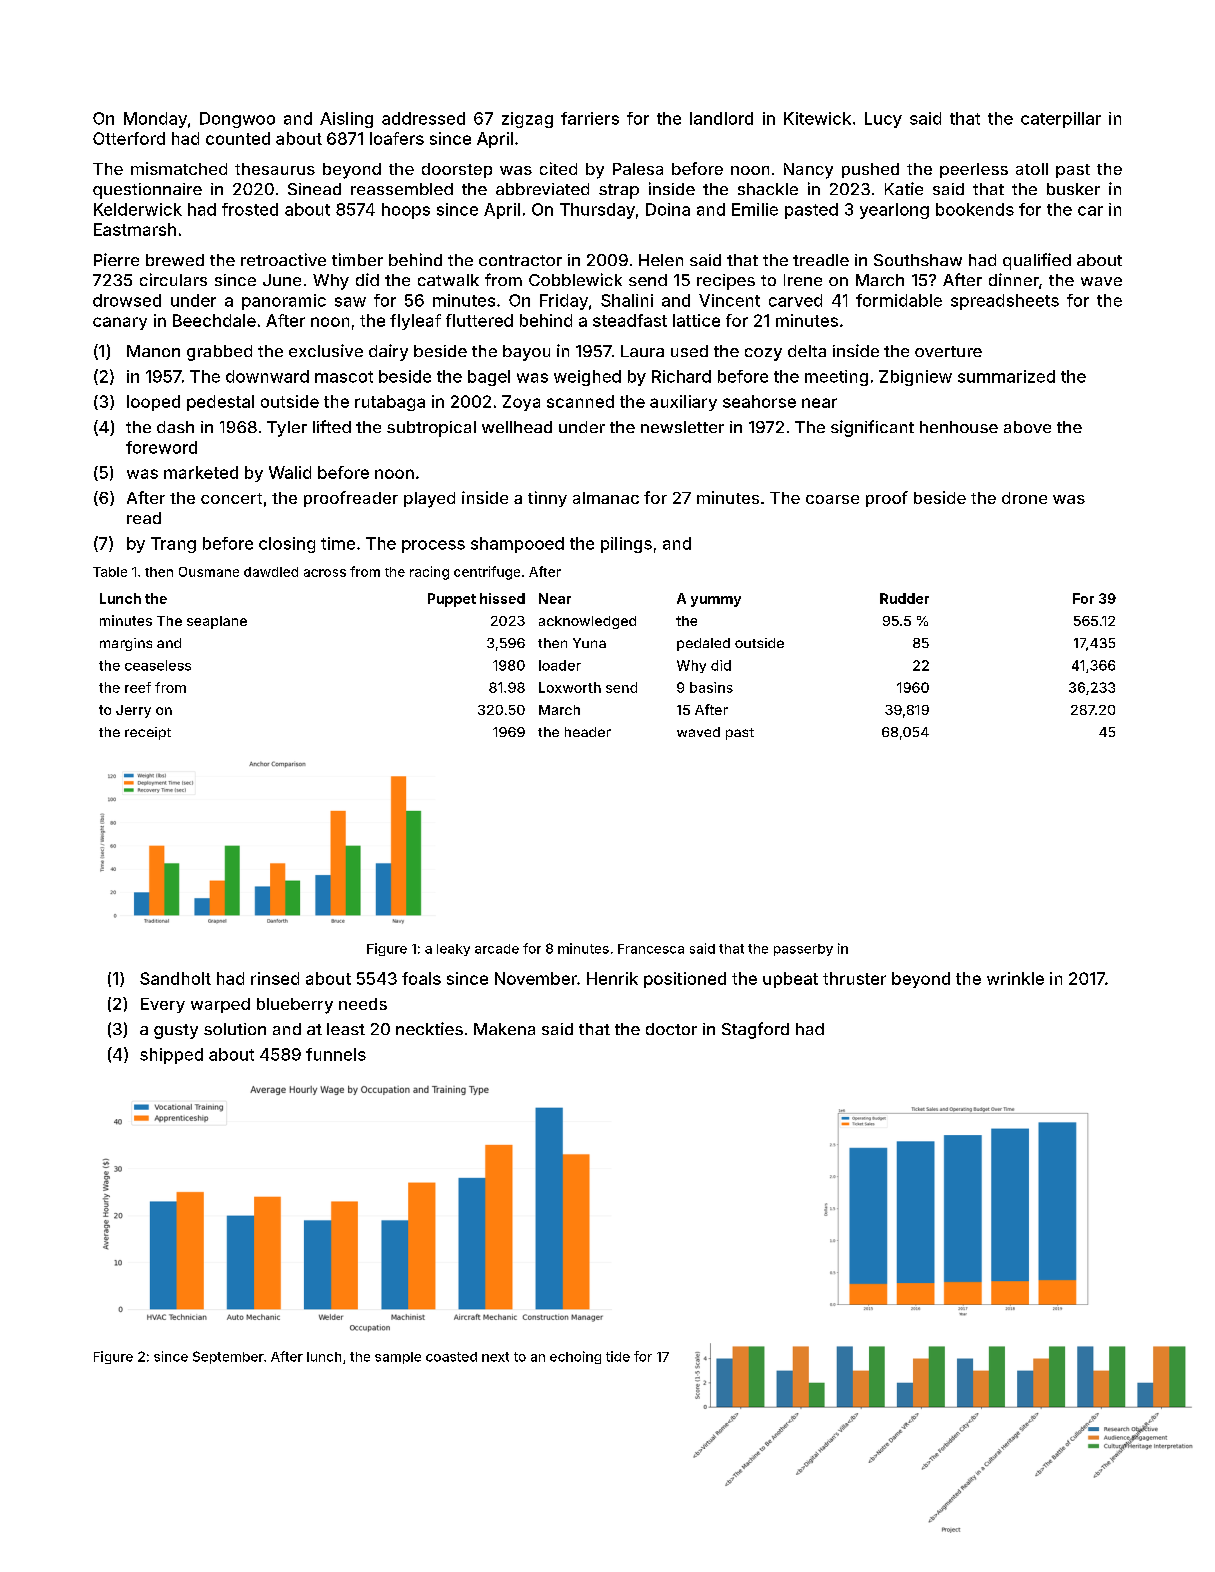  Describe the element at coordinates (1015, 978) in the screenshot. I see `wrinkle` at that location.
